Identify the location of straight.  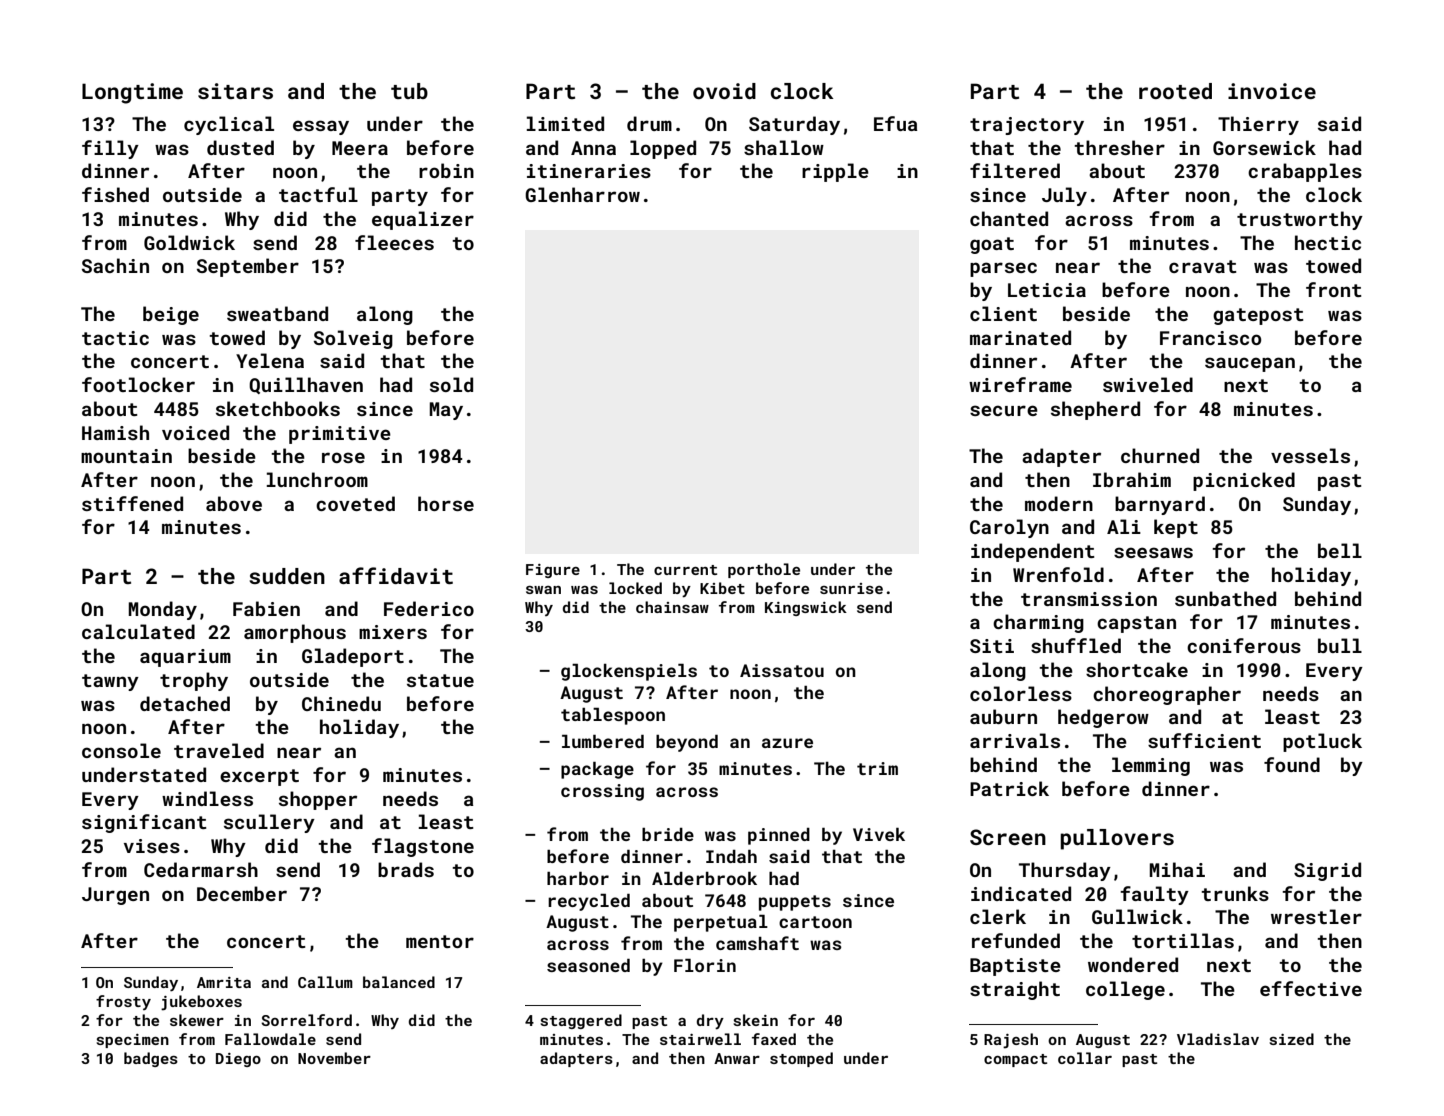
(1015, 990).
